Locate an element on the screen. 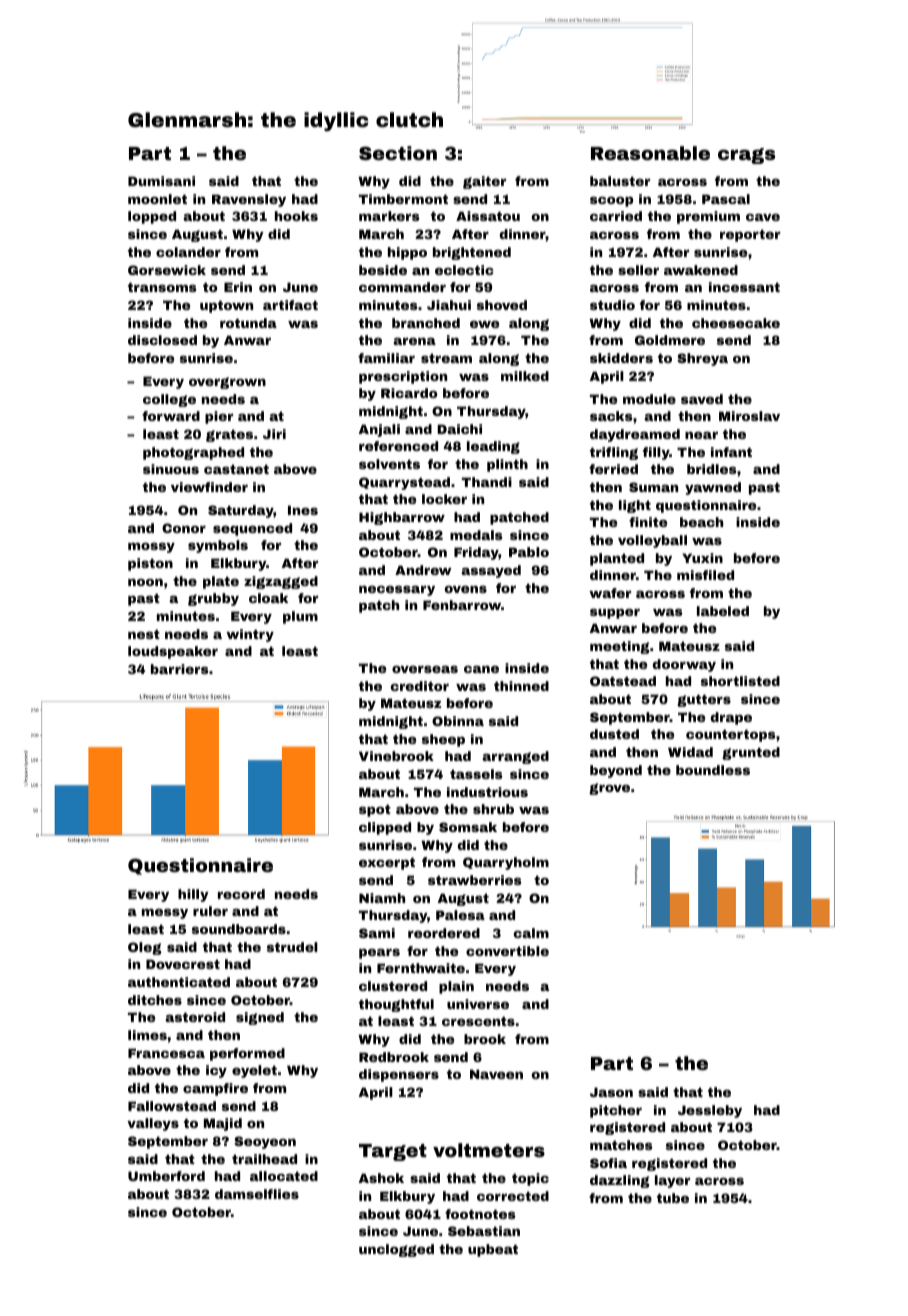 The width and height of the screenshot is (908, 1316). Obinna is located at coordinates (458, 721).
